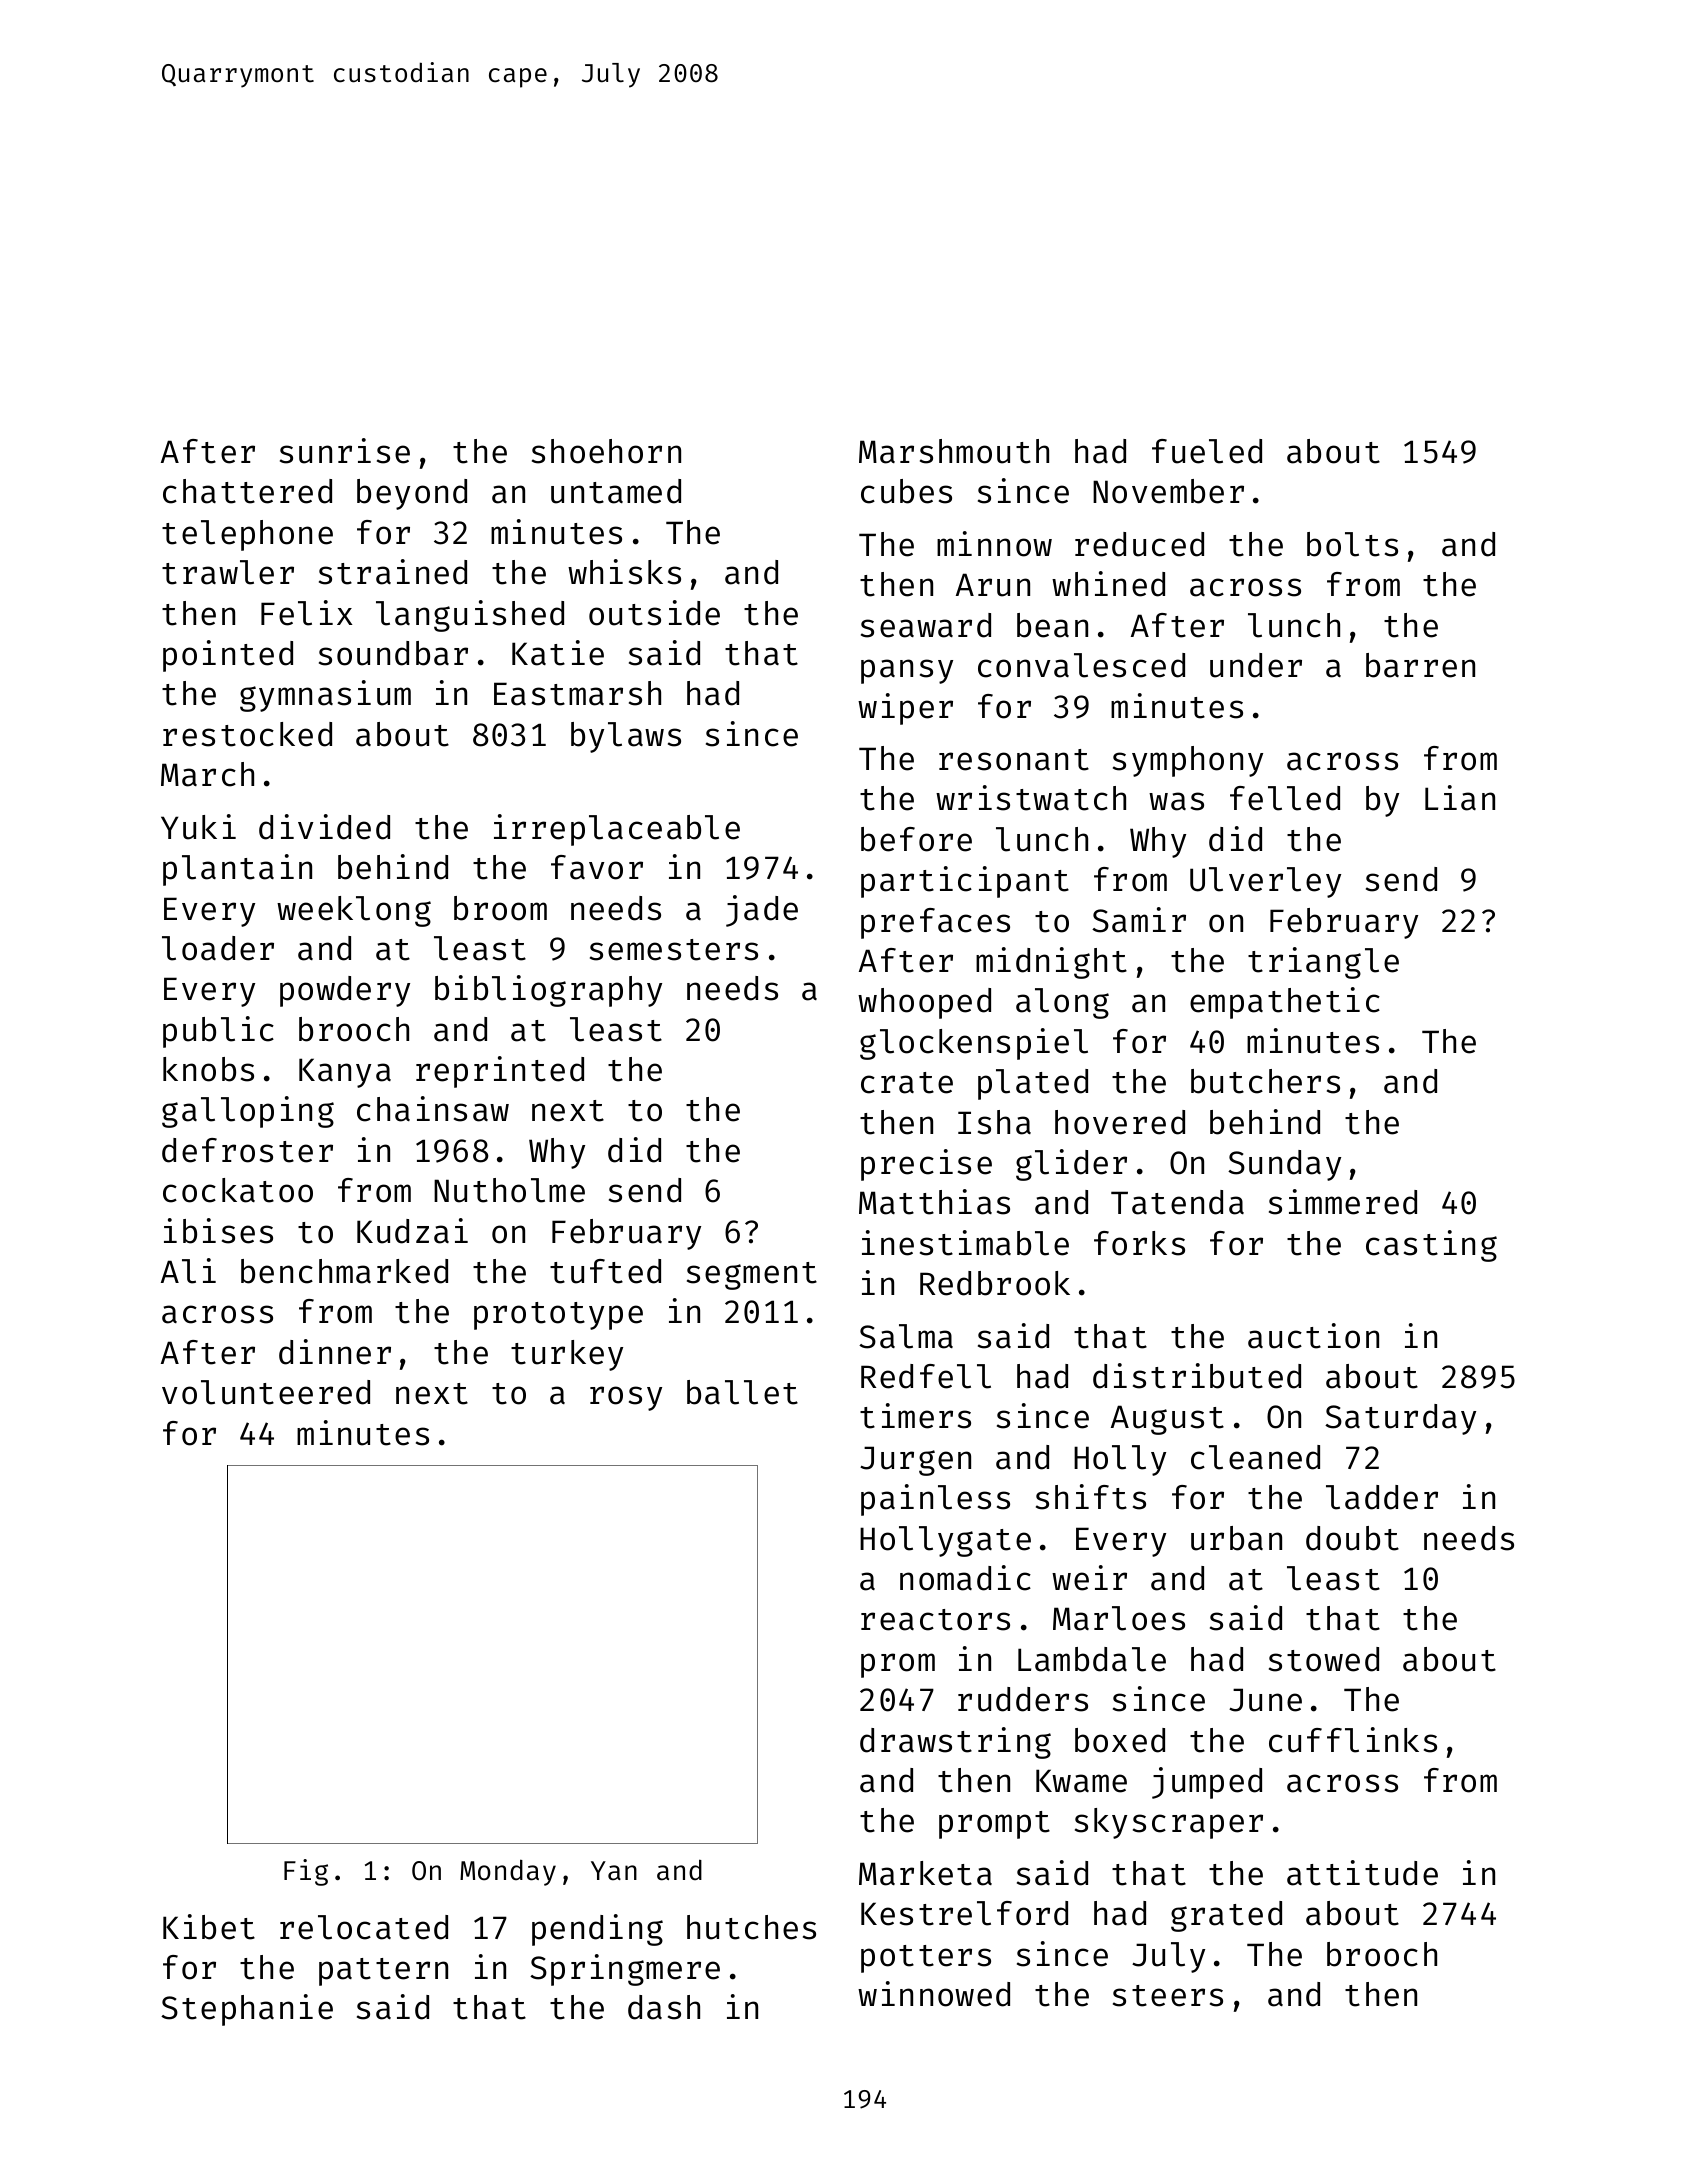 The image size is (1683, 2178). Describe the element at coordinates (1353, 1740) in the document. I see `cufflinks` at that location.
